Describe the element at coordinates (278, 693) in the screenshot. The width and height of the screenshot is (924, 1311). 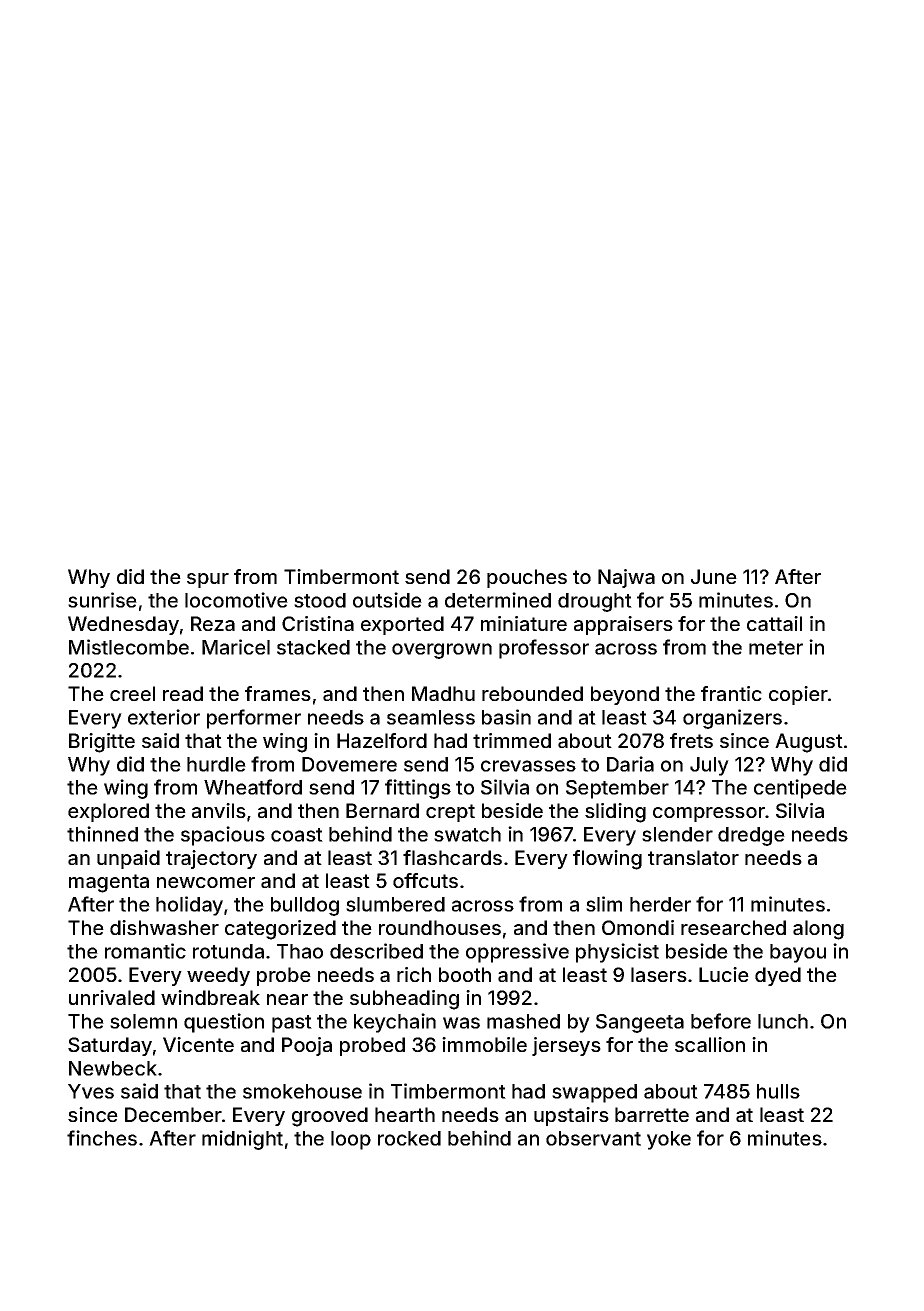
I see `frames` at that location.
